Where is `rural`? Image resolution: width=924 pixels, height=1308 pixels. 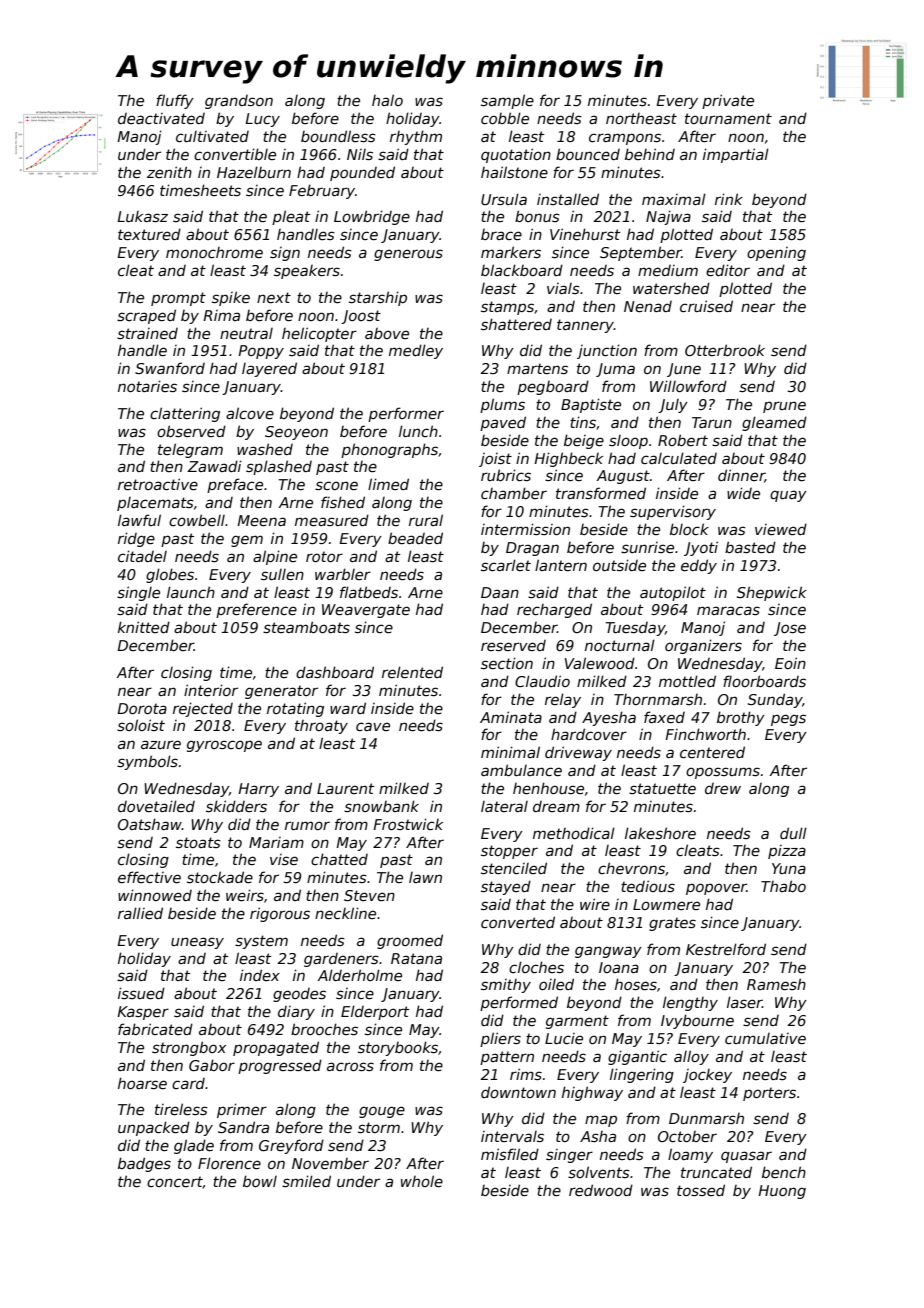 rural is located at coordinates (426, 520).
